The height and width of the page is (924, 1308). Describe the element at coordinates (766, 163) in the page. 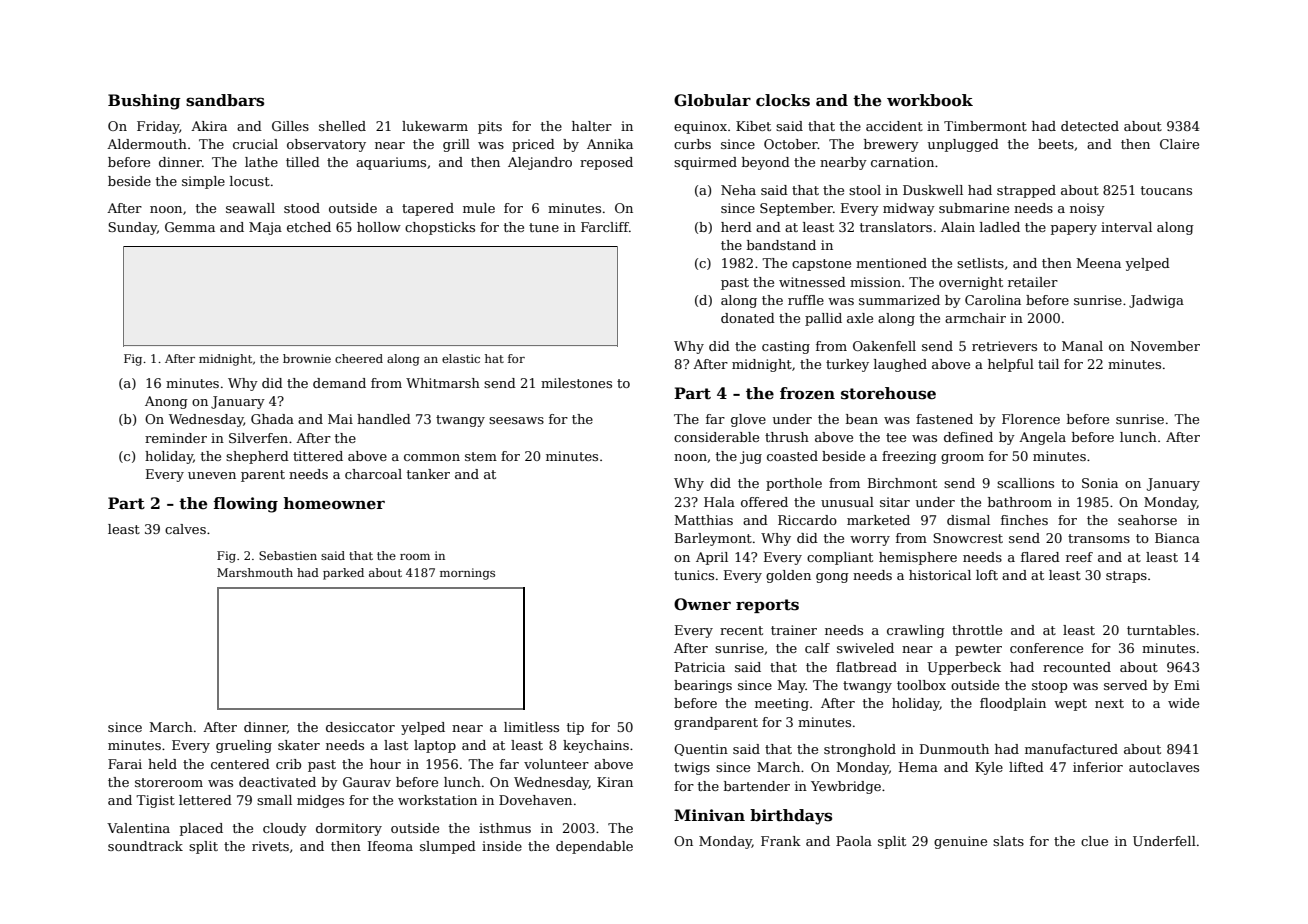

I see `beyond` at that location.
